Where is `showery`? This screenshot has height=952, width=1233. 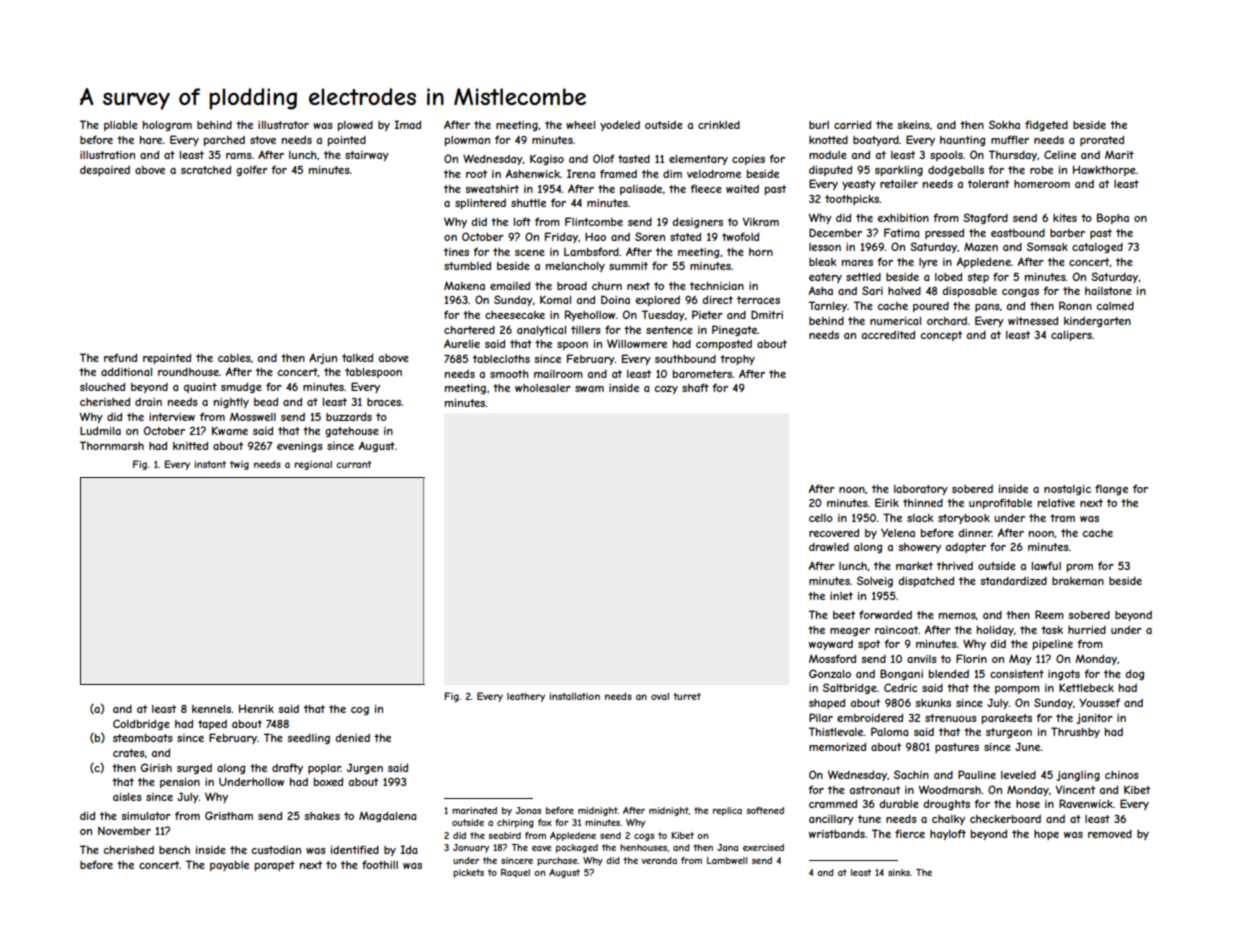 showery is located at coordinates (919, 548).
